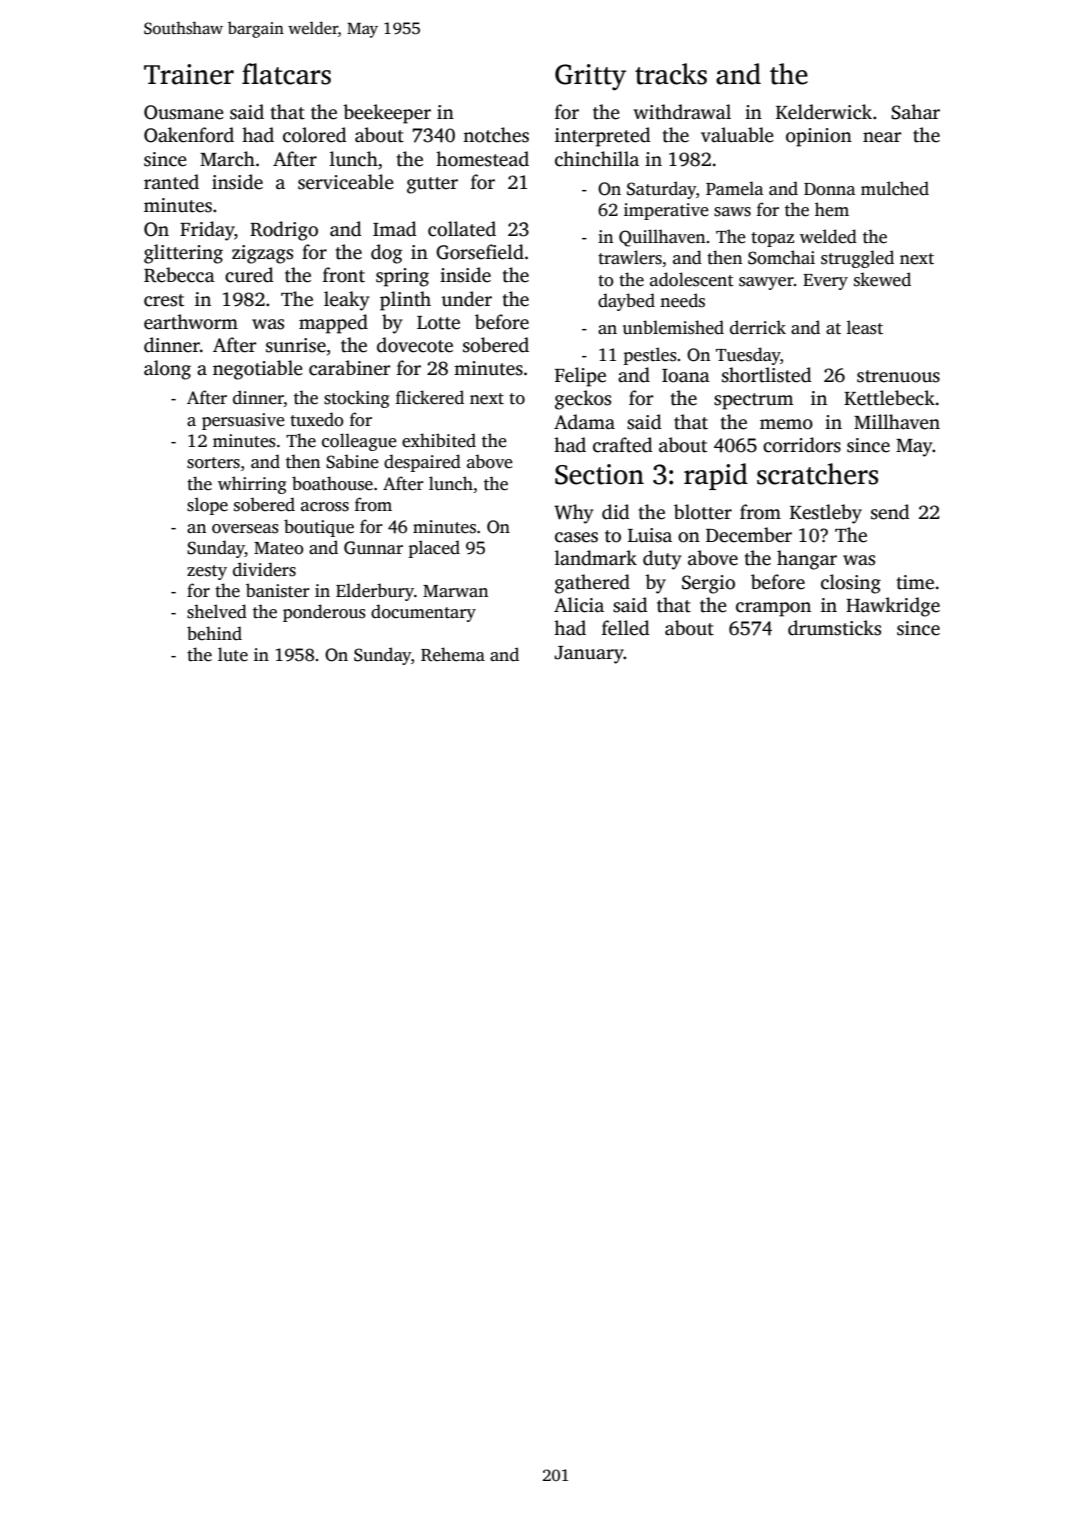 This screenshot has height=1533, width=1084. What do you see at coordinates (402, 277) in the screenshot?
I see `spring` at bounding box center [402, 277].
